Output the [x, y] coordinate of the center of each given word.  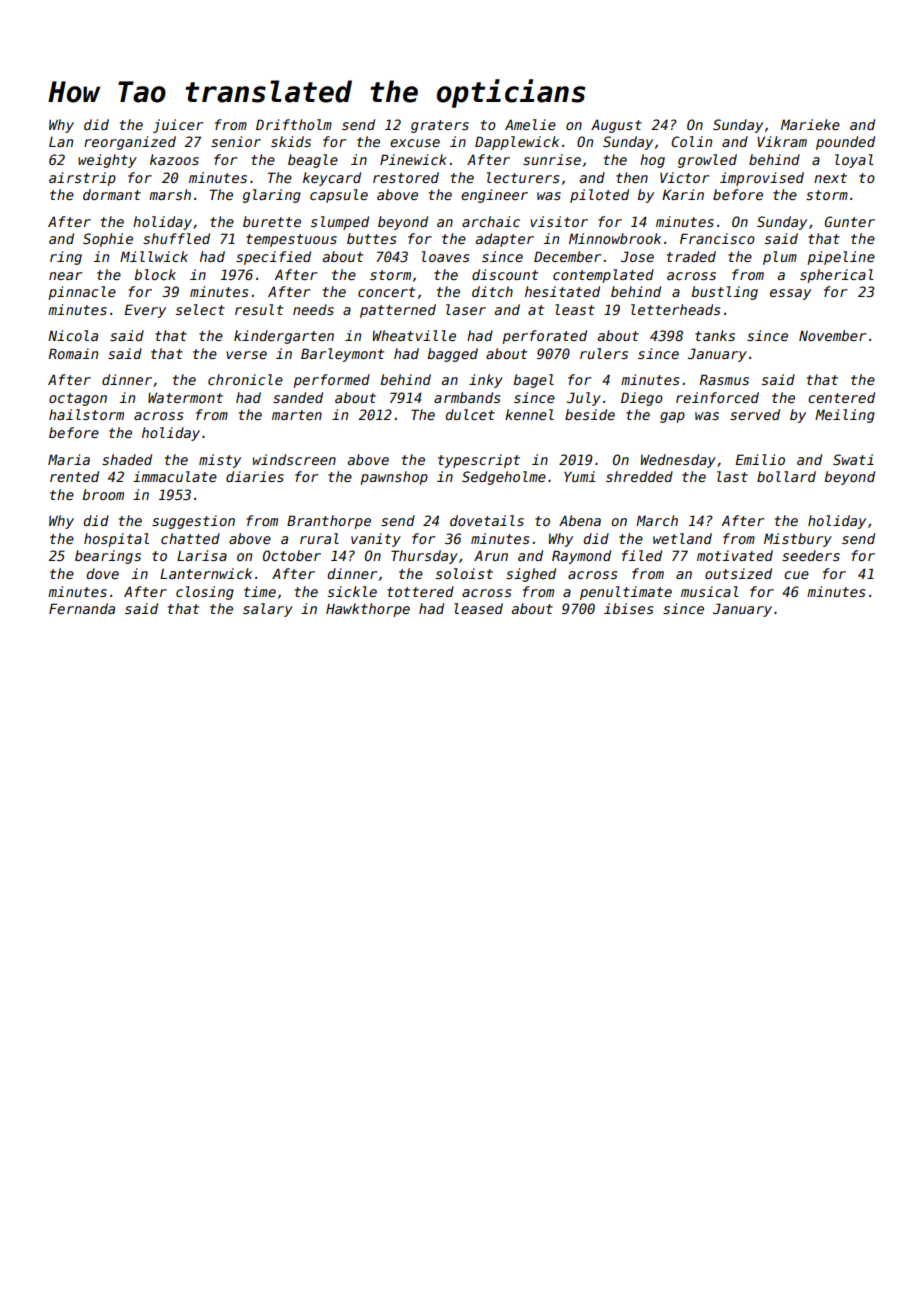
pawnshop [394, 478]
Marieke [810, 124]
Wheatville [414, 335]
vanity [376, 540]
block [155, 274]
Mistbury [798, 540]
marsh [170, 194]
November [832, 335]
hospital [116, 540]
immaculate [175, 476]
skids [291, 141]
